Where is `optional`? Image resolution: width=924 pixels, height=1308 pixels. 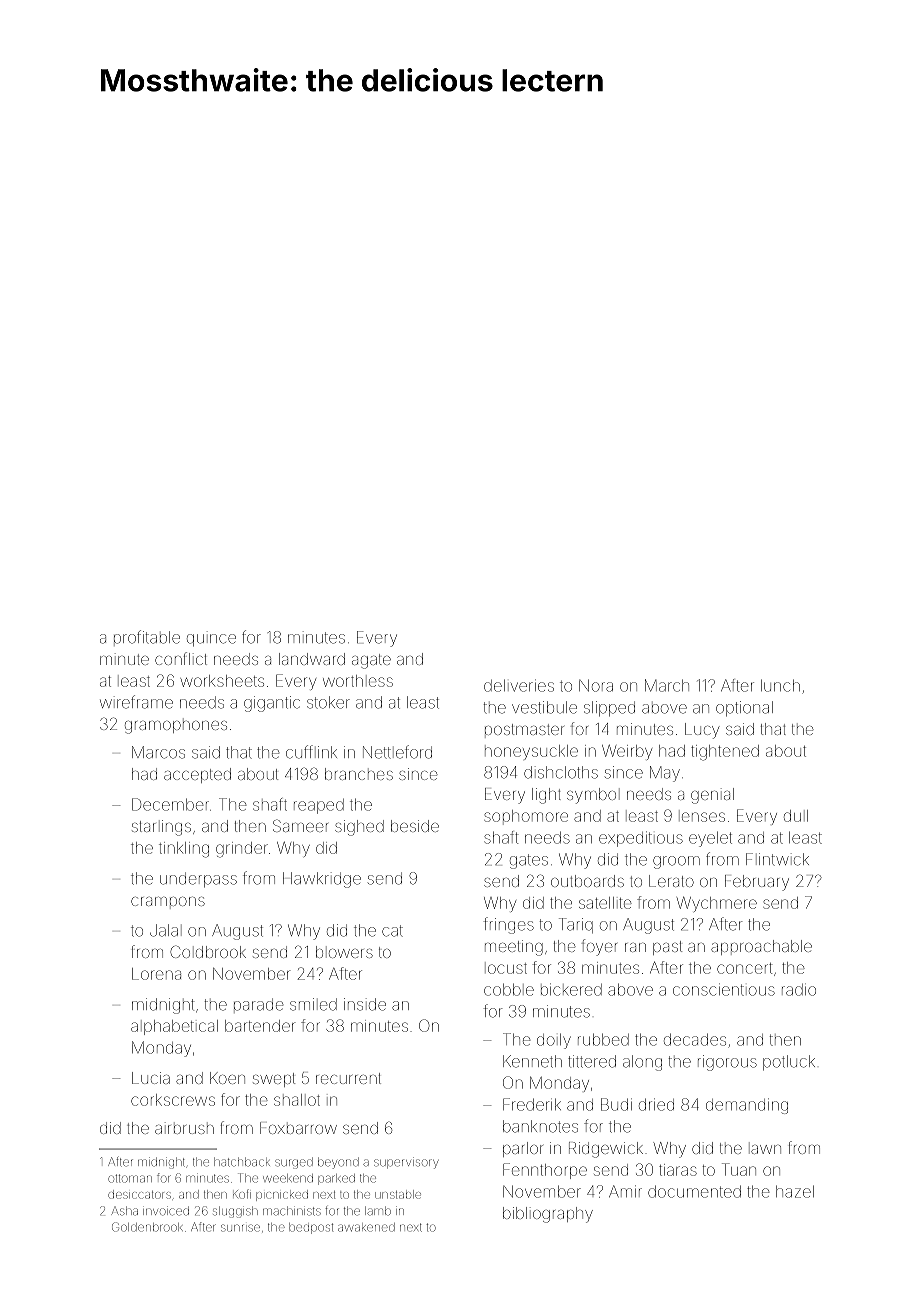 optional is located at coordinates (744, 708).
